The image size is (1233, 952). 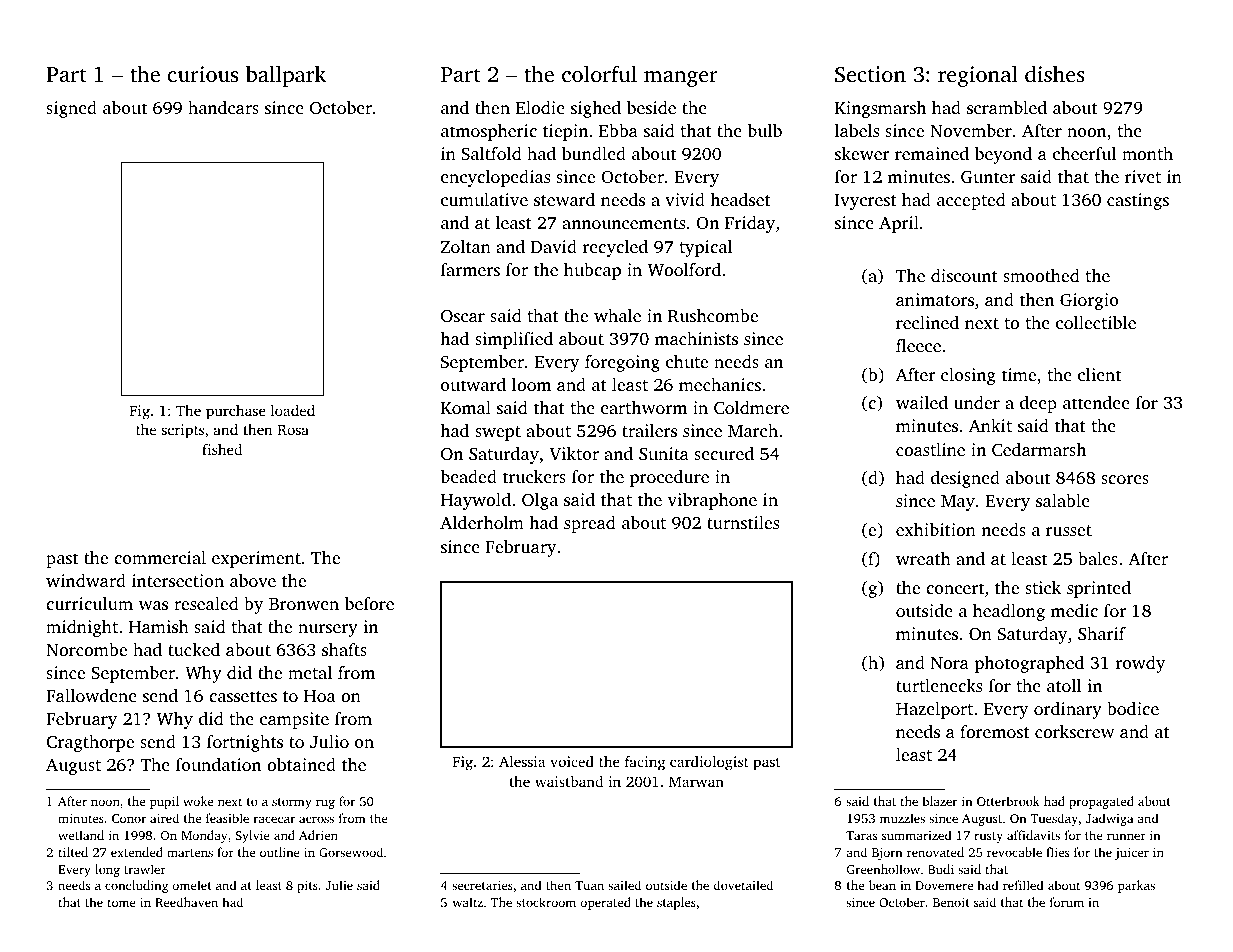 I want to click on machinists, so click(x=696, y=338).
